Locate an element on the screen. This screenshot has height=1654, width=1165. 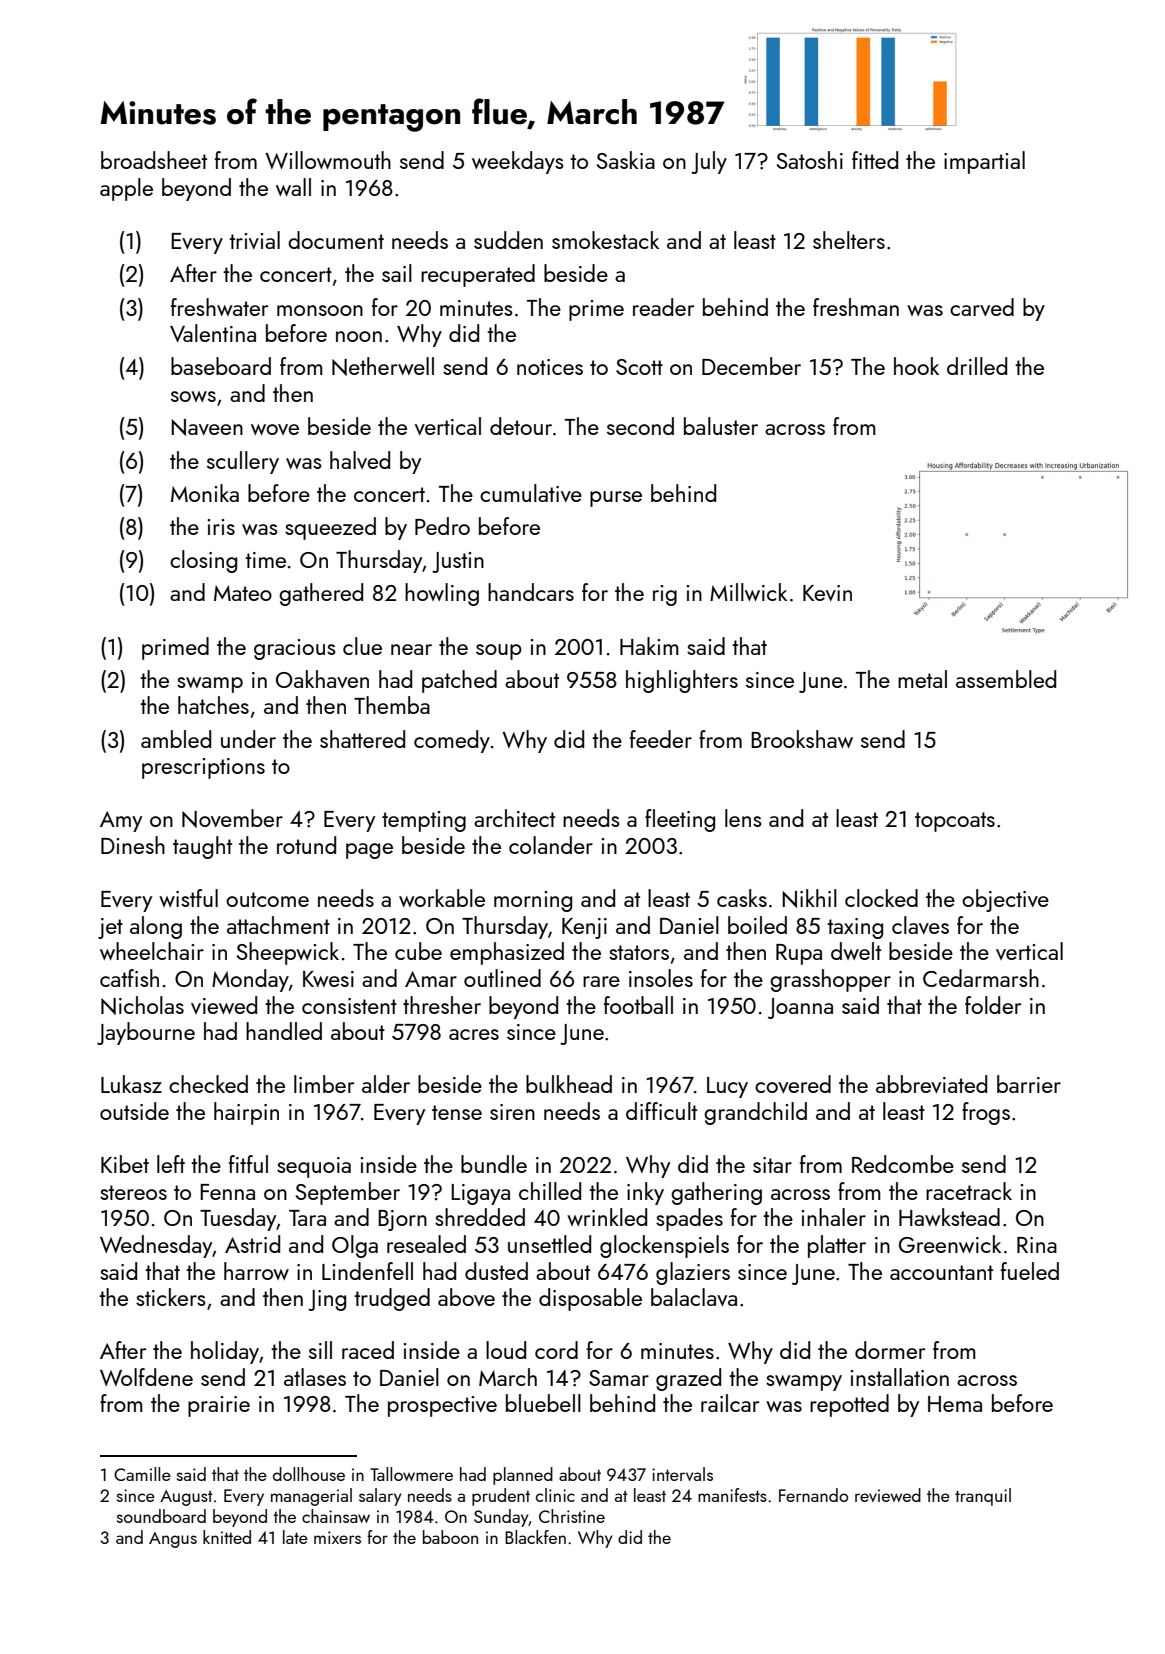
architect is located at coordinates (514, 818).
